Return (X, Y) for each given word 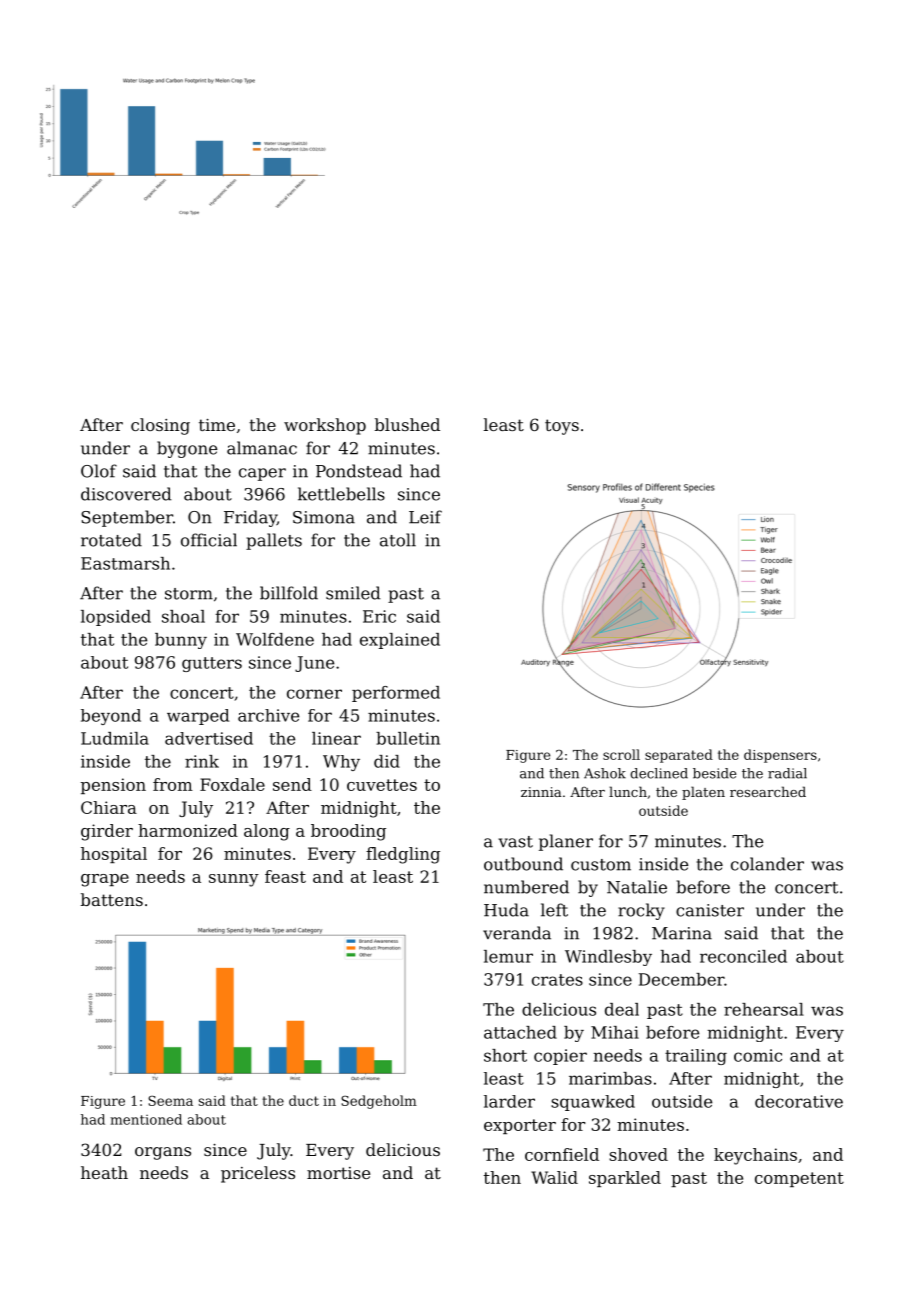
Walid (554, 1177)
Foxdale (232, 784)
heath (104, 1172)
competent (799, 1179)
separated (679, 756)
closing (160, 426)
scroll (621, 754)
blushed (407, 424)
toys (562, 427)
